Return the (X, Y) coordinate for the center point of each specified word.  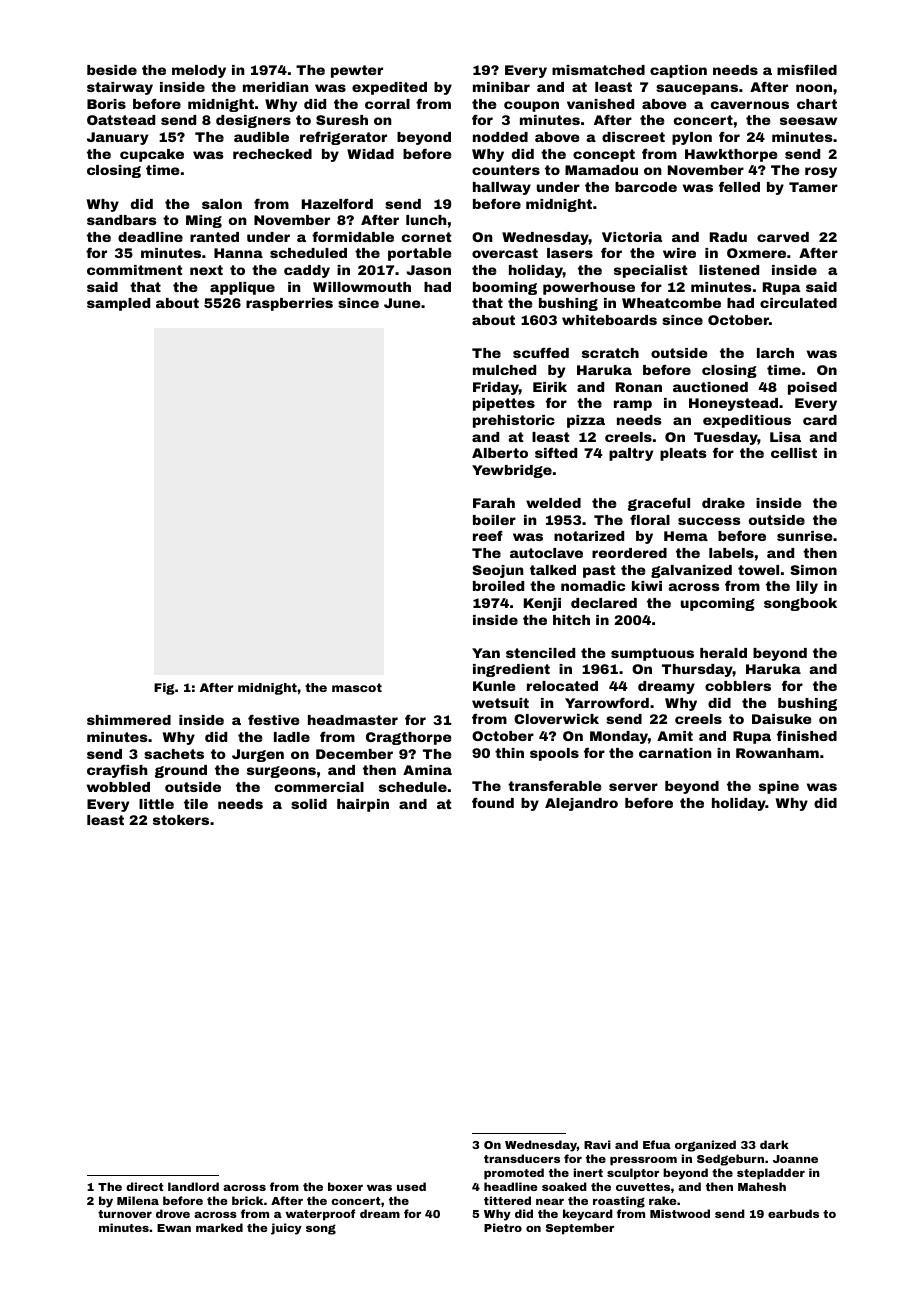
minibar (501, 87)
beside (112, 70)
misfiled (807, 70)
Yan (486, 653)
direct (145, 1186)
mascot (357, 687)
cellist (794, 453)
